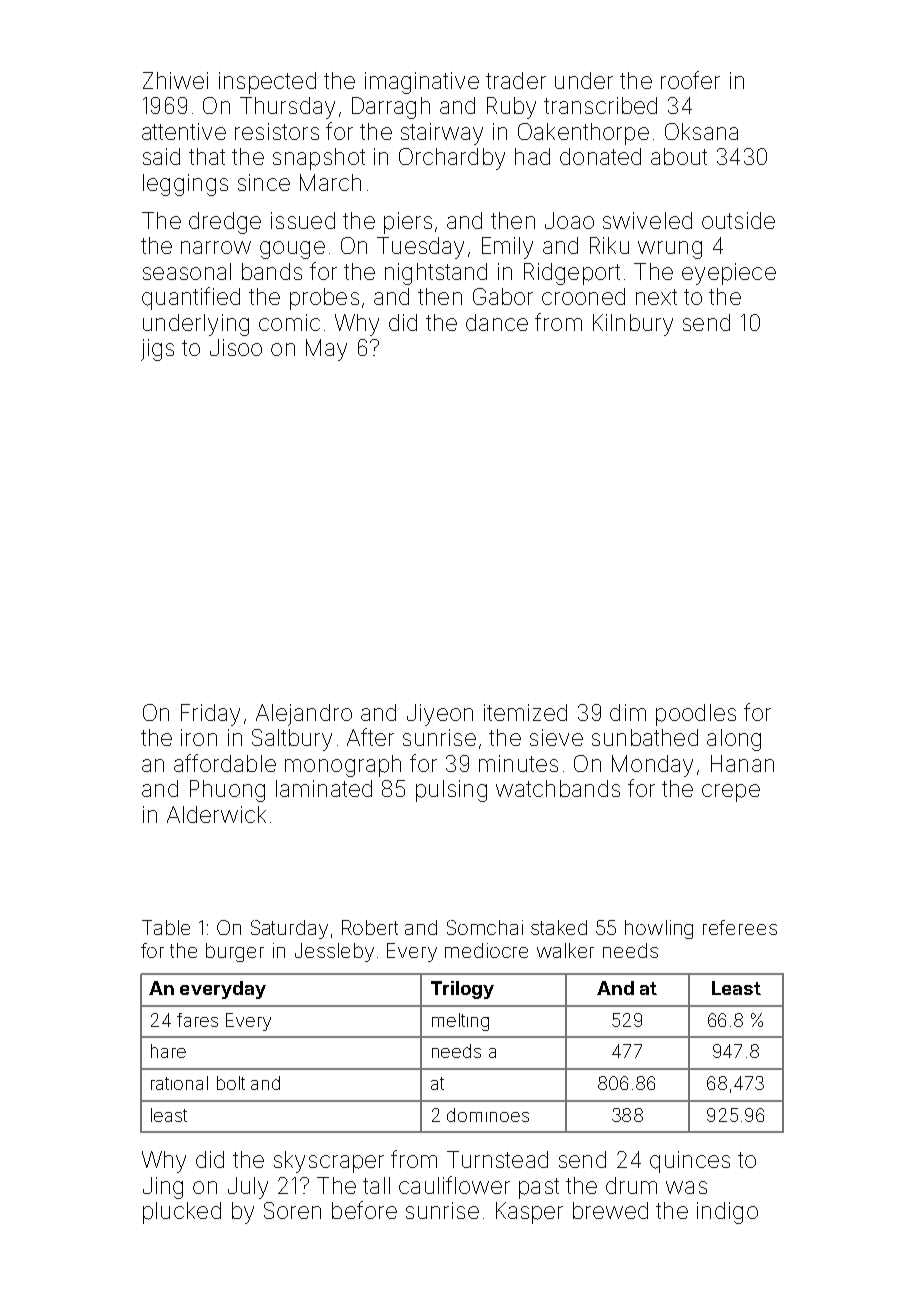 The height and width of the image is (1311, 924). What do you see at coordinates (210, 715) in the image?
I see `Friday` at bounding box center [210, 715].
